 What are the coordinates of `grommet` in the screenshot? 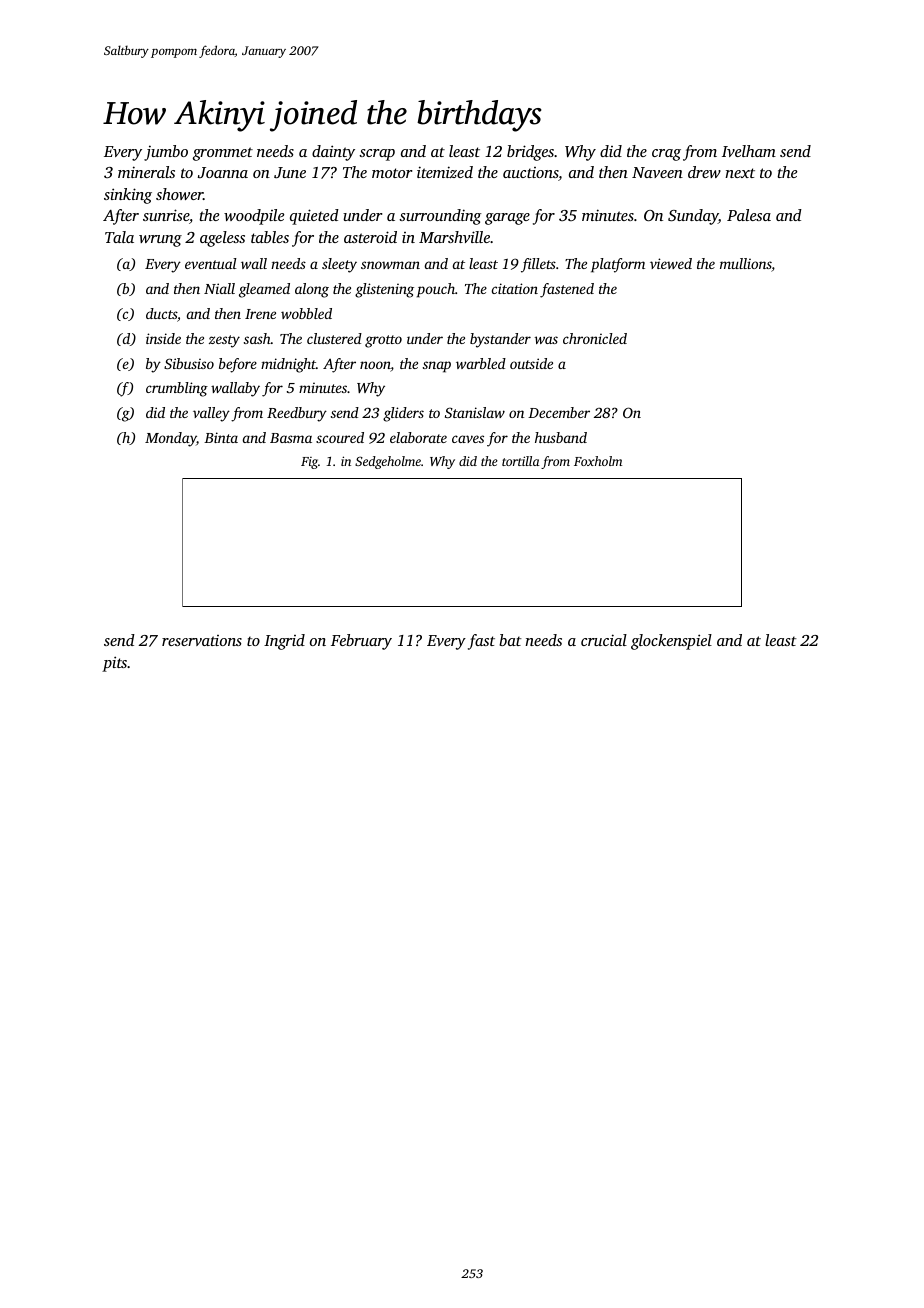 It's located at (223, 154).
